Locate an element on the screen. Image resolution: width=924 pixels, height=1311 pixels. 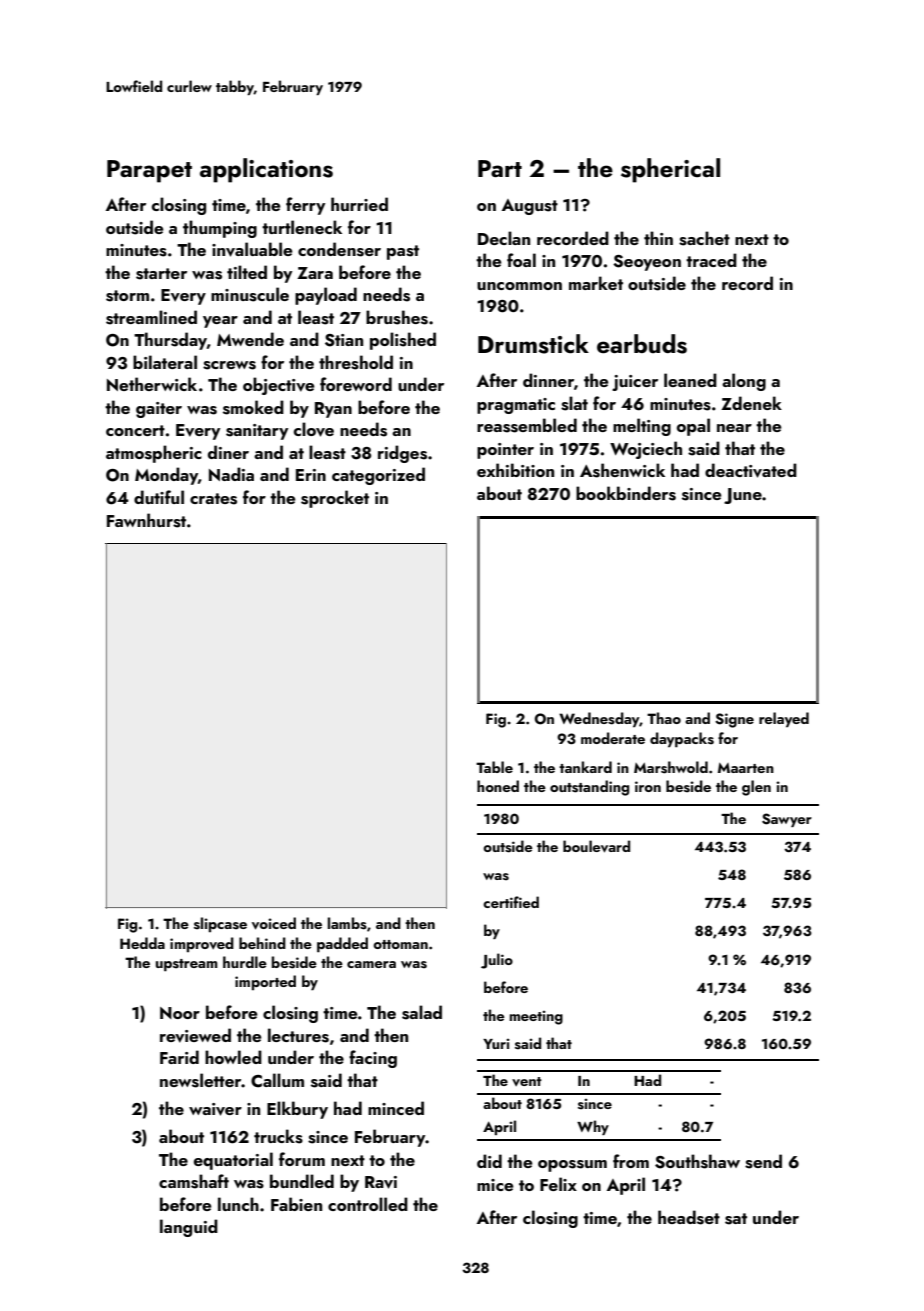
Fawnhurst is located at coordinates (146, 520).
